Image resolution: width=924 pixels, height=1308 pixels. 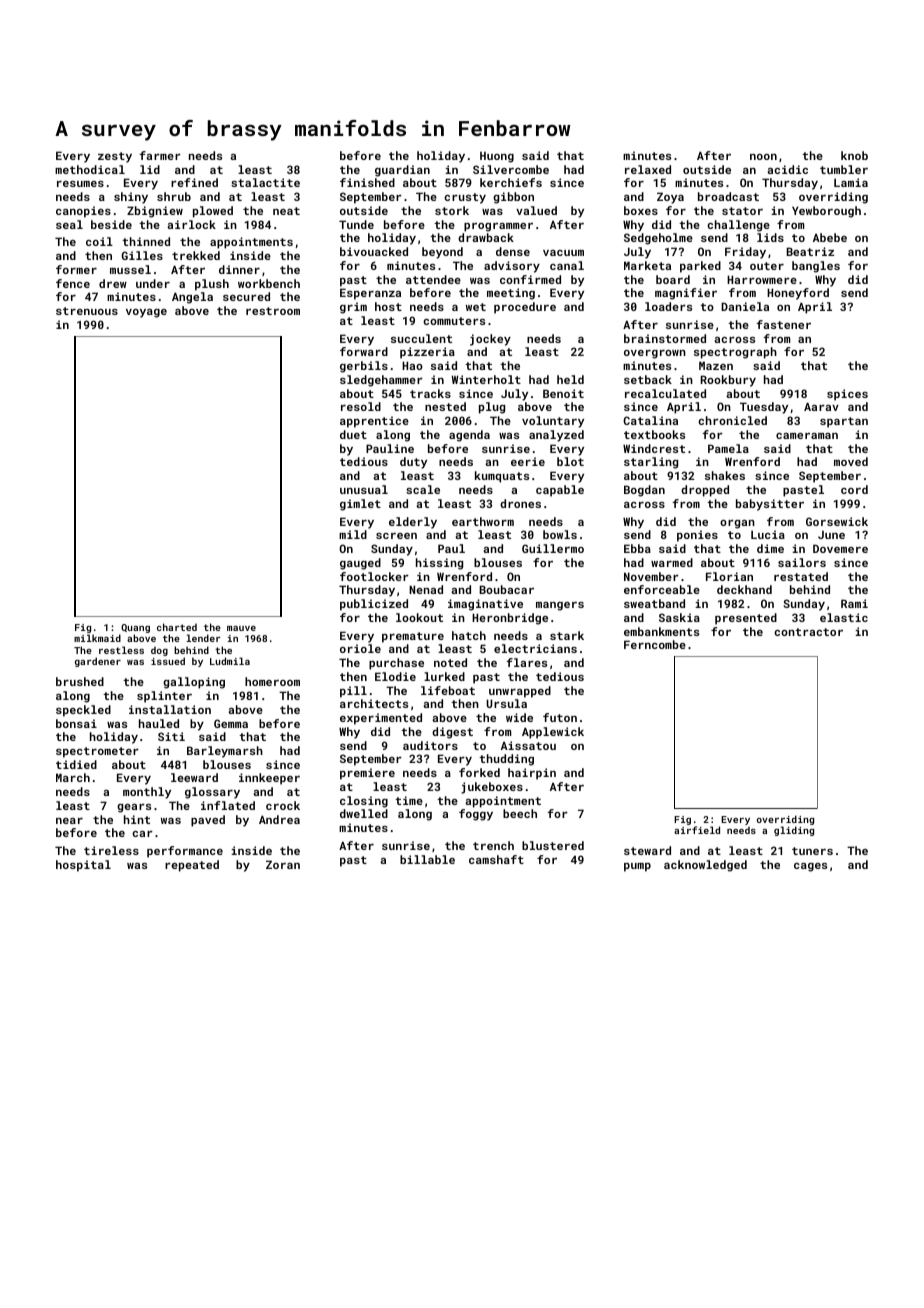 What do you see at coordinates (854, 155) in the page?
I see `knob` at bounding box center [854, 155].
